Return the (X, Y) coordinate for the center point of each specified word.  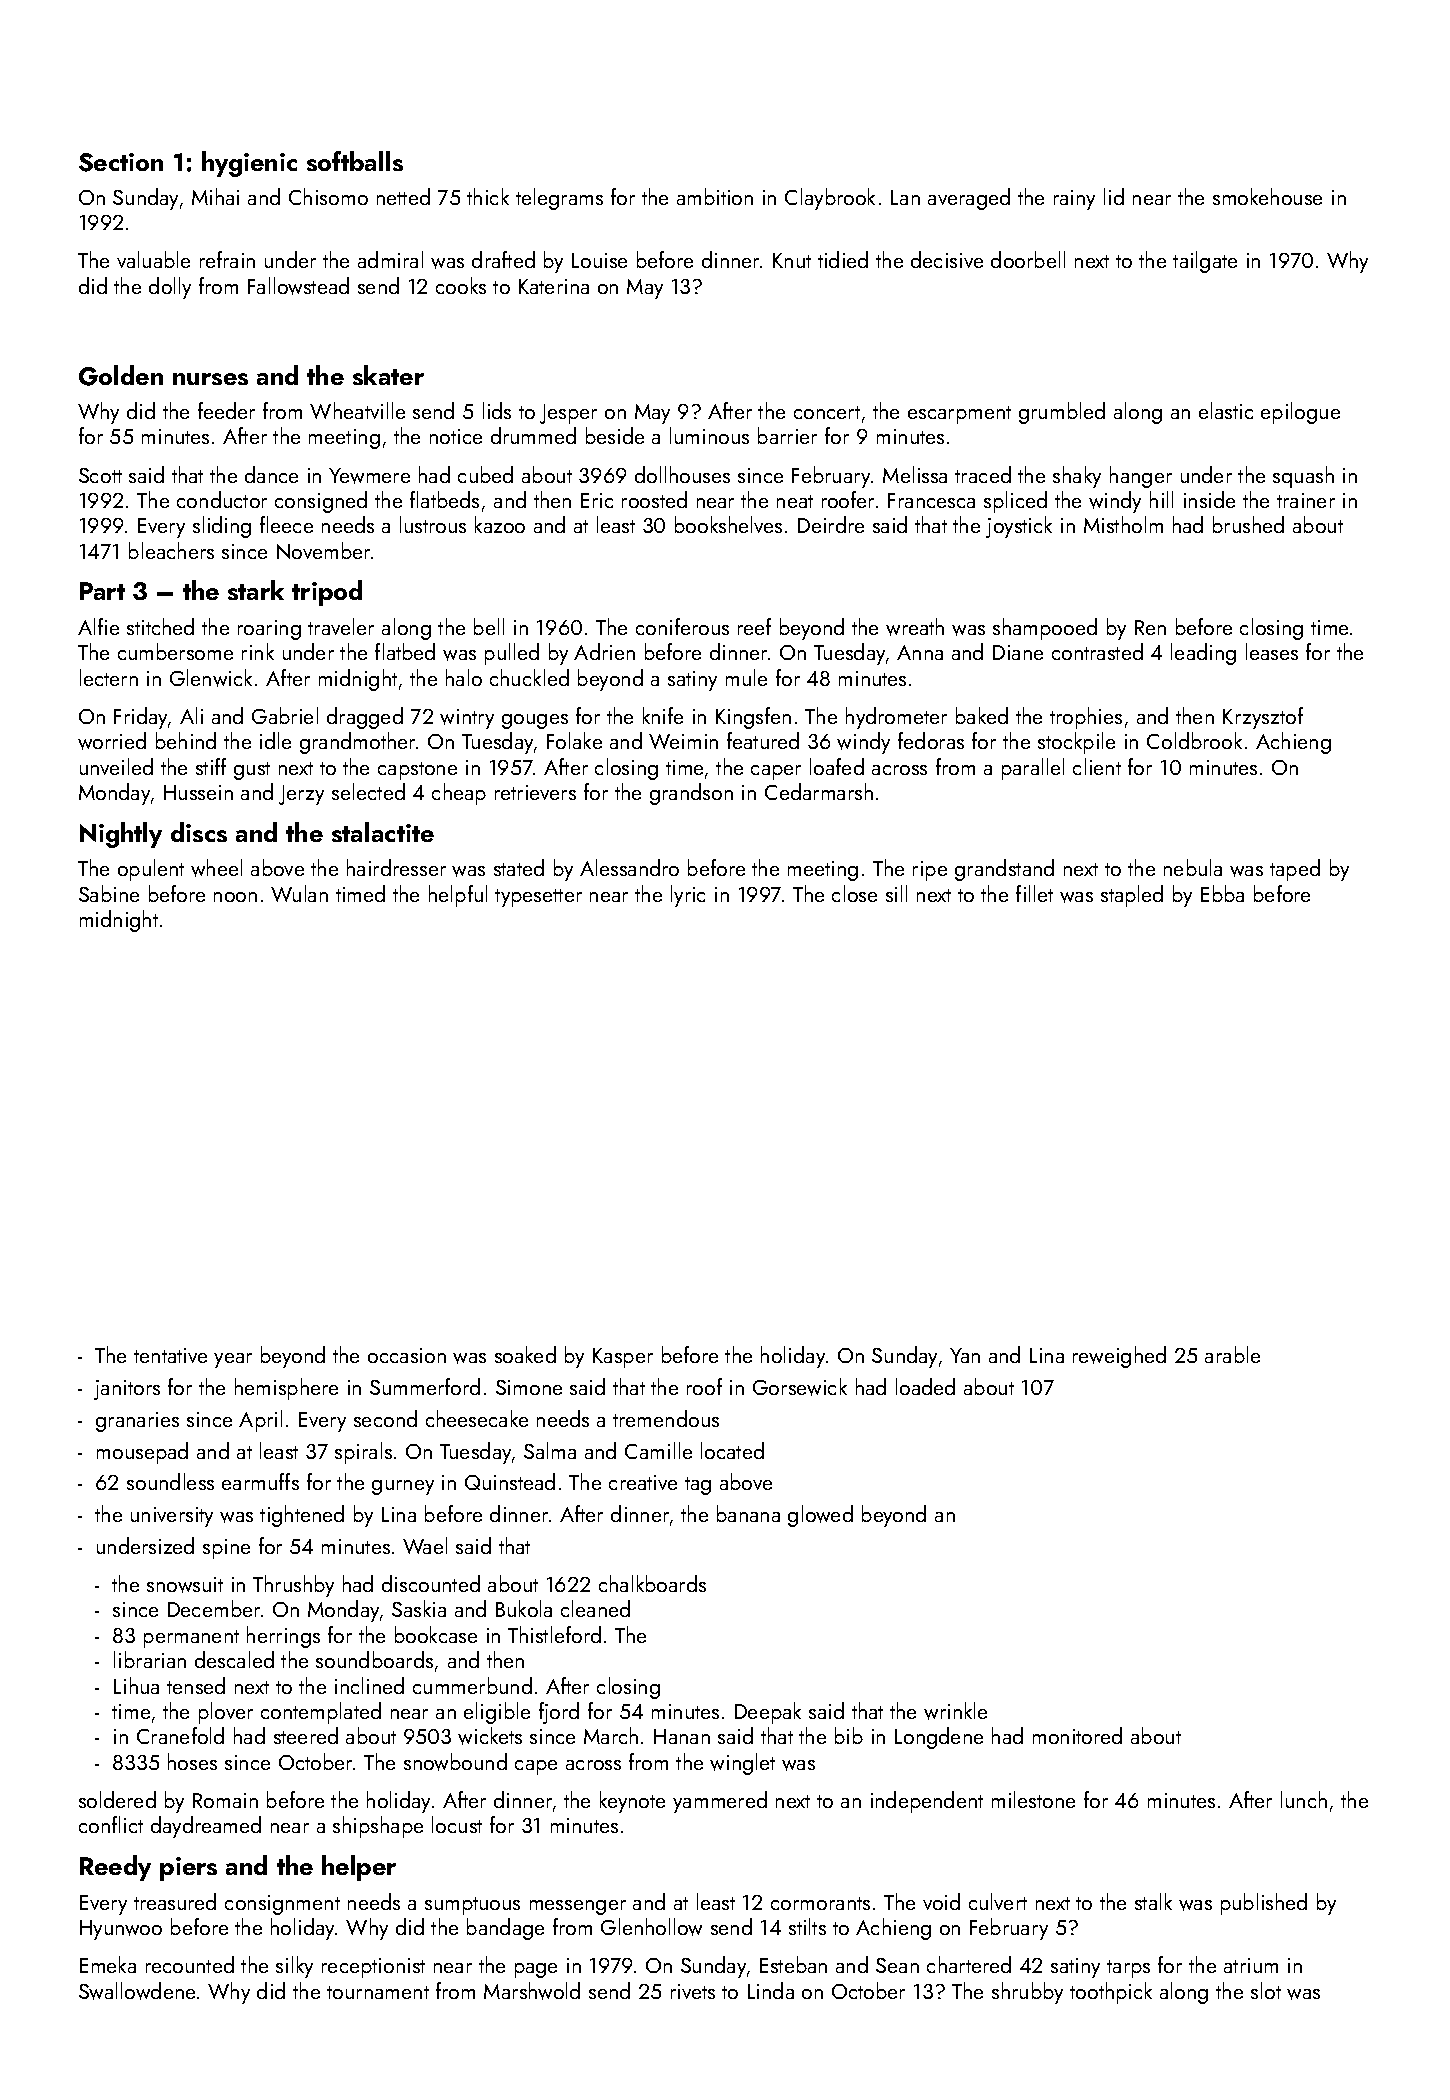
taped (1295, 870)
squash (1303, 477)
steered (306, 1735)
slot (1266, 1990)
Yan (965, 1355)
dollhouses (682, 474)
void (941, 1901)
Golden (121, 375)
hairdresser (396, 867)
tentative (170, 1355)
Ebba (1222, 893)
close (854, 893)
